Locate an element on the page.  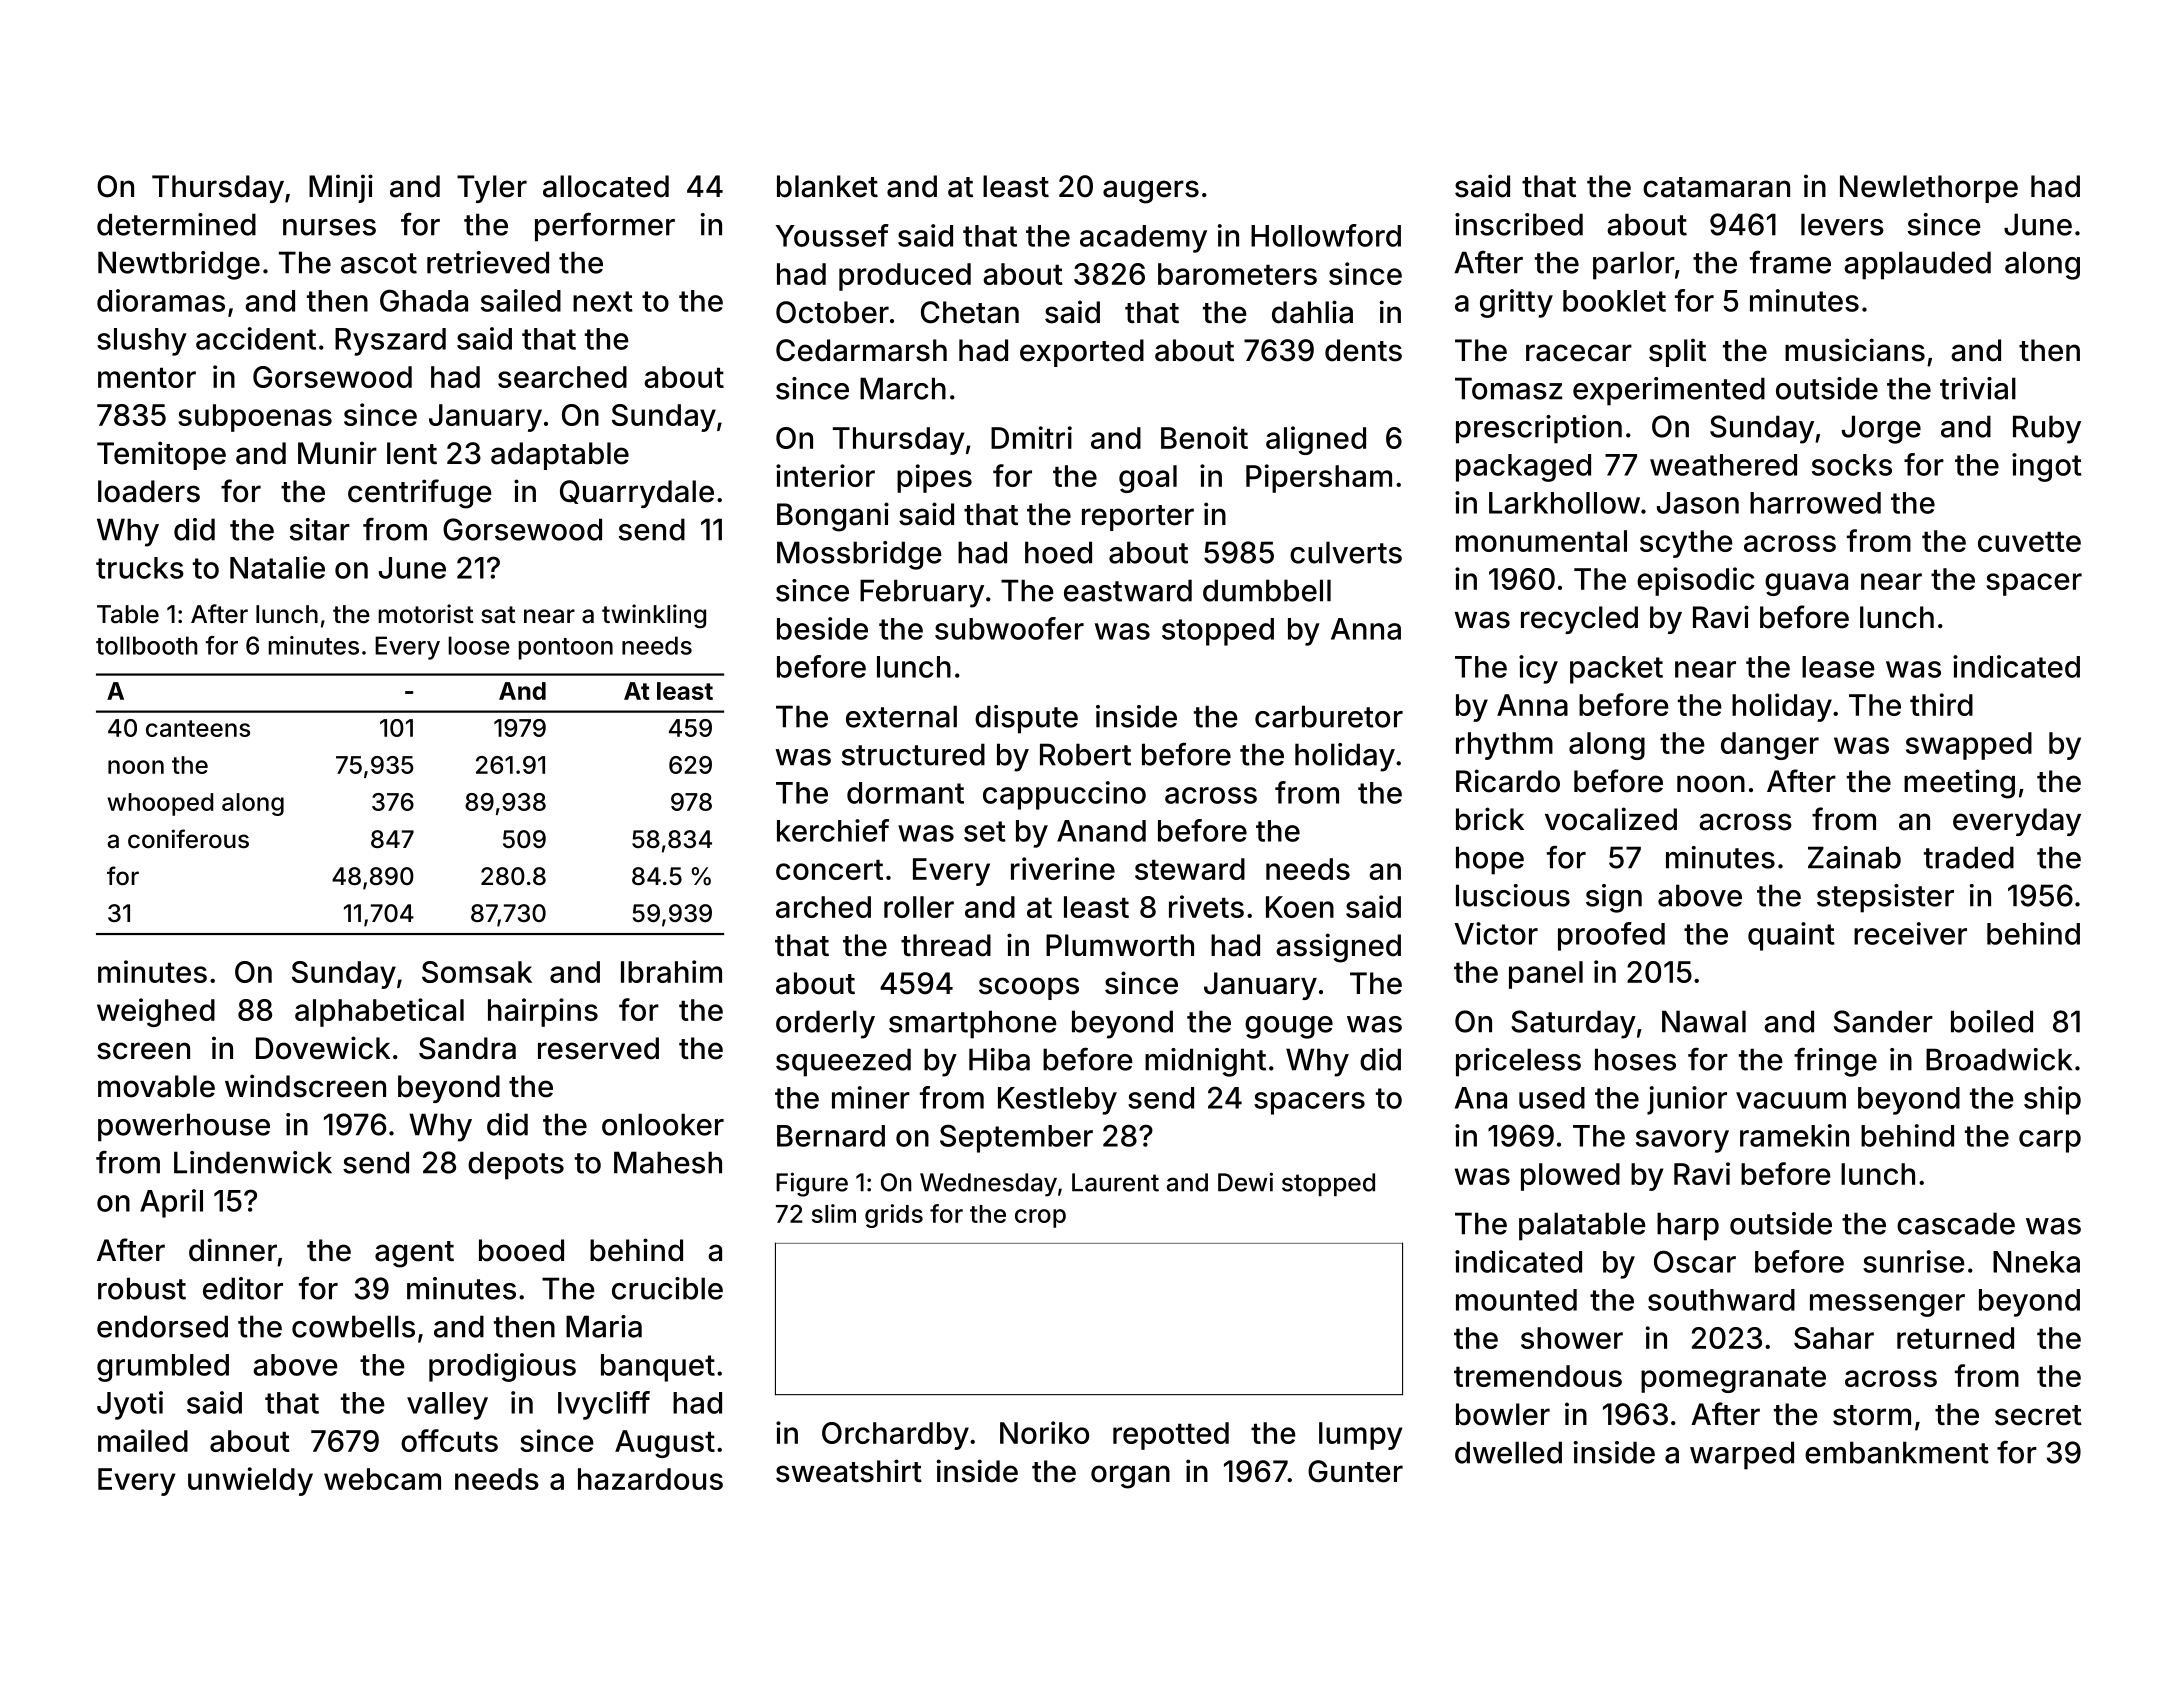
webcam is located at coordinates (382, 1479).
